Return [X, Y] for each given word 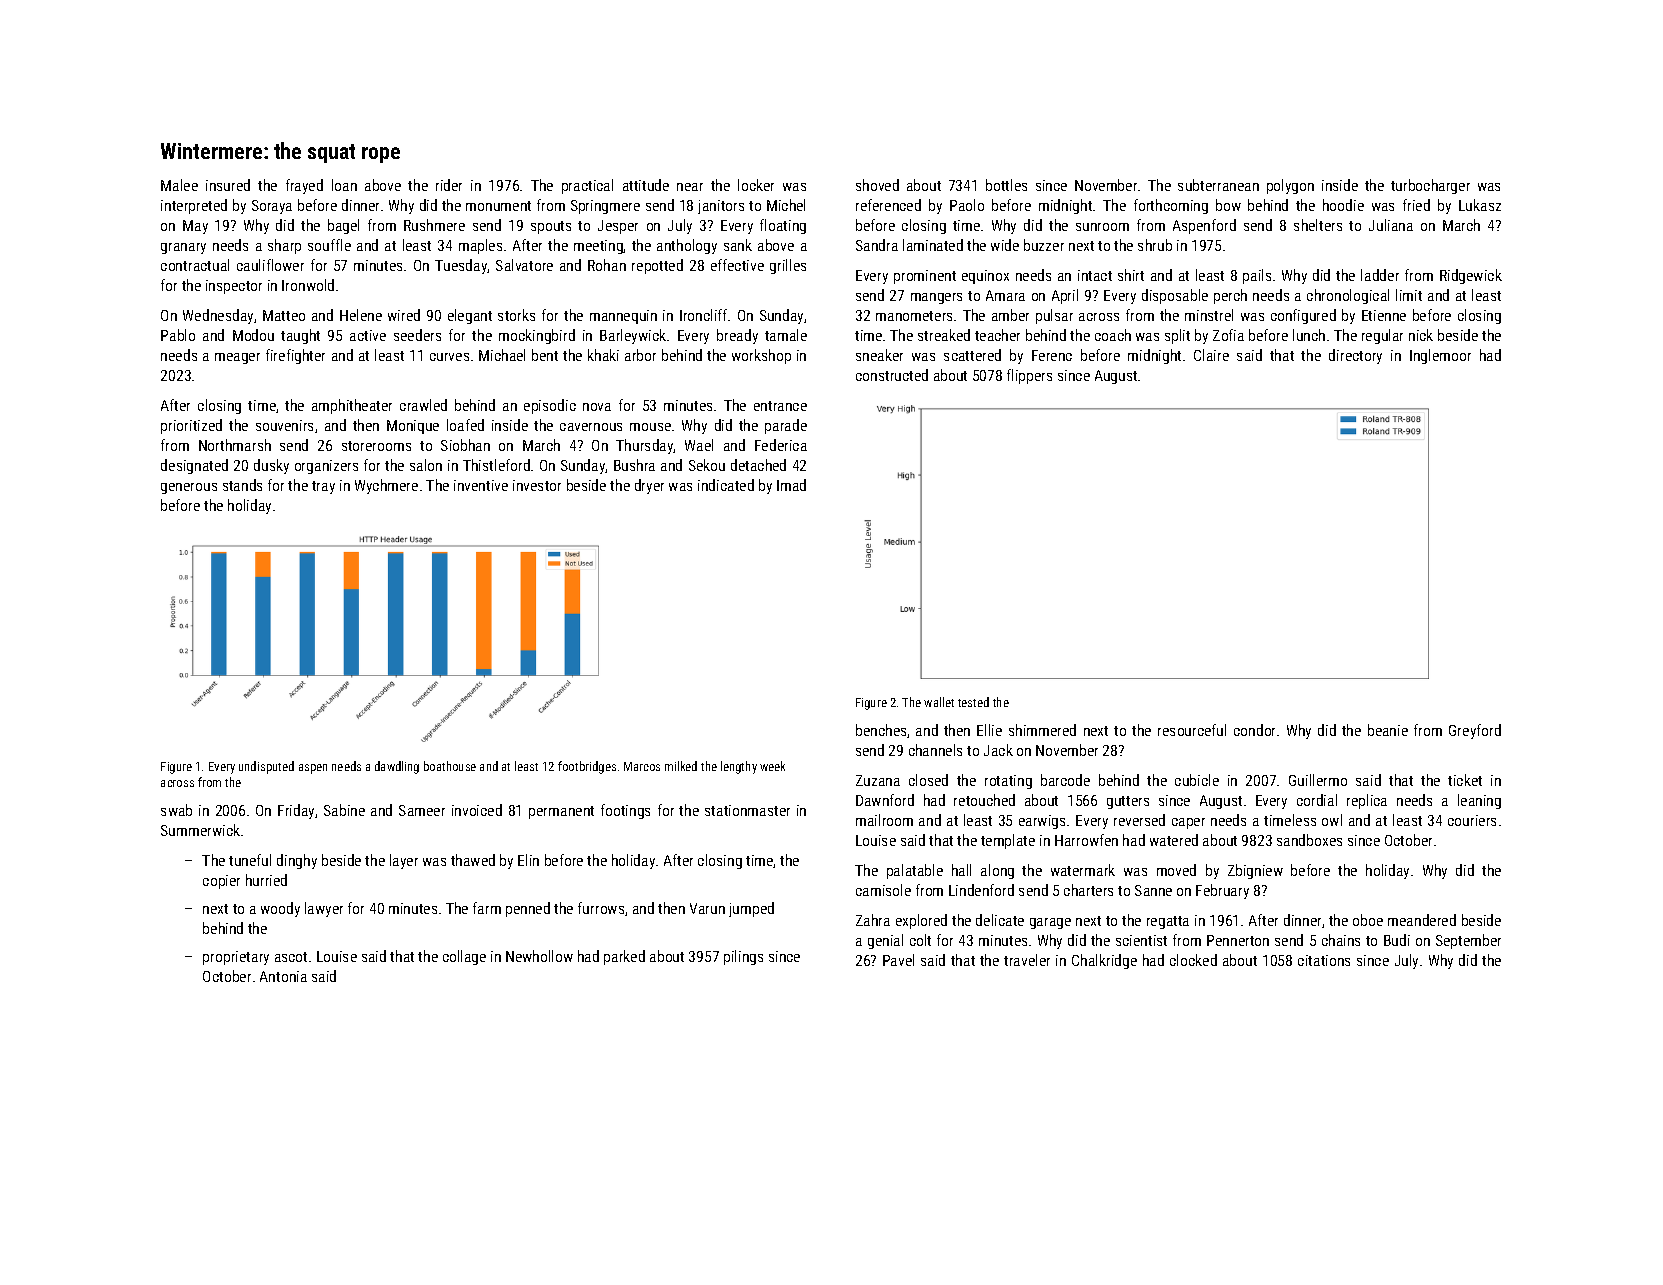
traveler [1027, 960]
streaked [944, 335]
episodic [550, 406]
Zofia [1228, 335]
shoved [877, 185]
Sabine [344, 810]
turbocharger [1430, 186]
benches [881, 730]
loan [344, 185]
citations [1324, 960]
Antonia [283, 976]
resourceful [1192, 730]
